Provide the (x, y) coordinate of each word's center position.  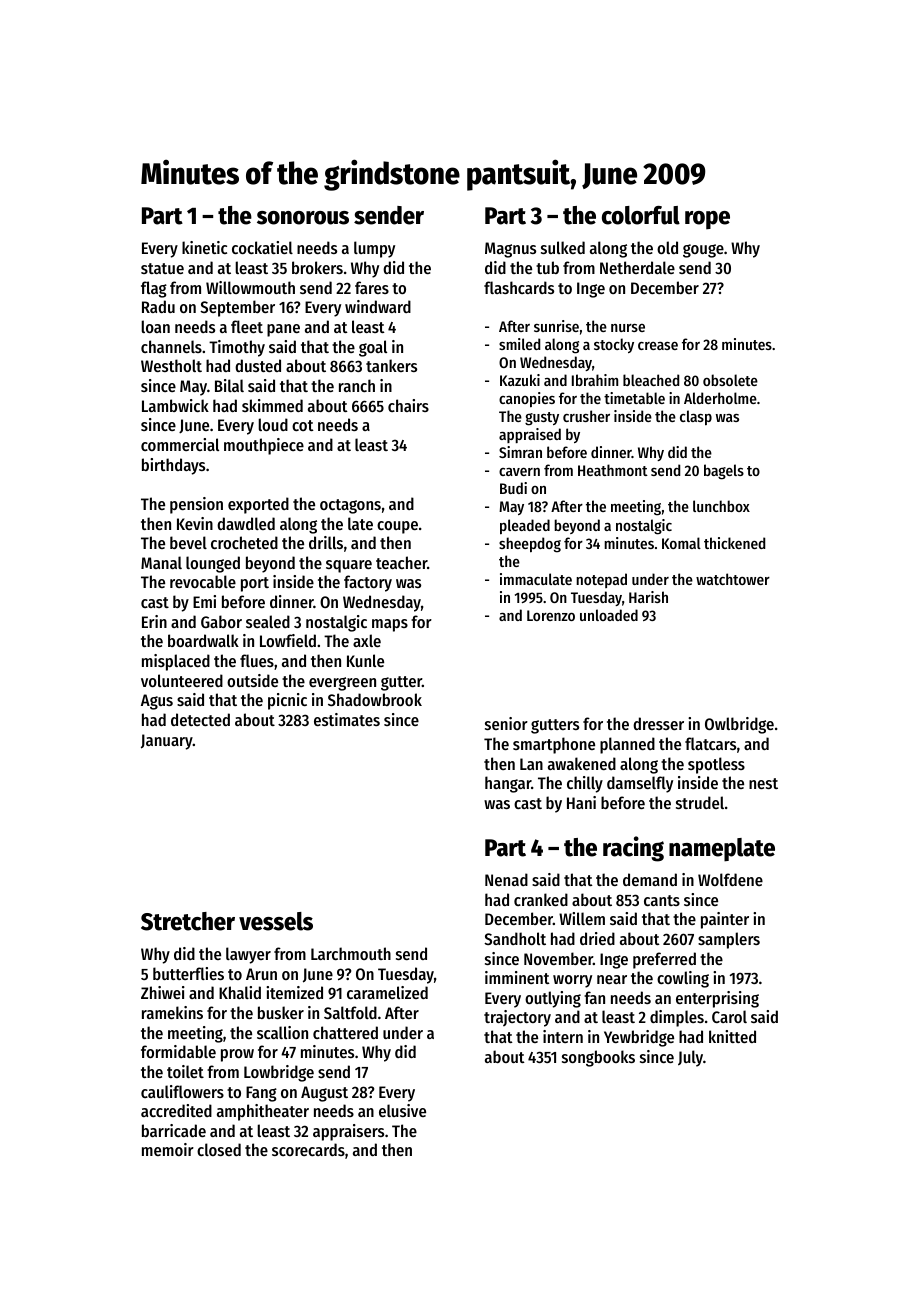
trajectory (517, 1018)
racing (633, 849)
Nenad (506, 879)
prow (237, 1055)
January (167, 742)
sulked (563, 247)
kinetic (204, 247)
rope (707, 220)
